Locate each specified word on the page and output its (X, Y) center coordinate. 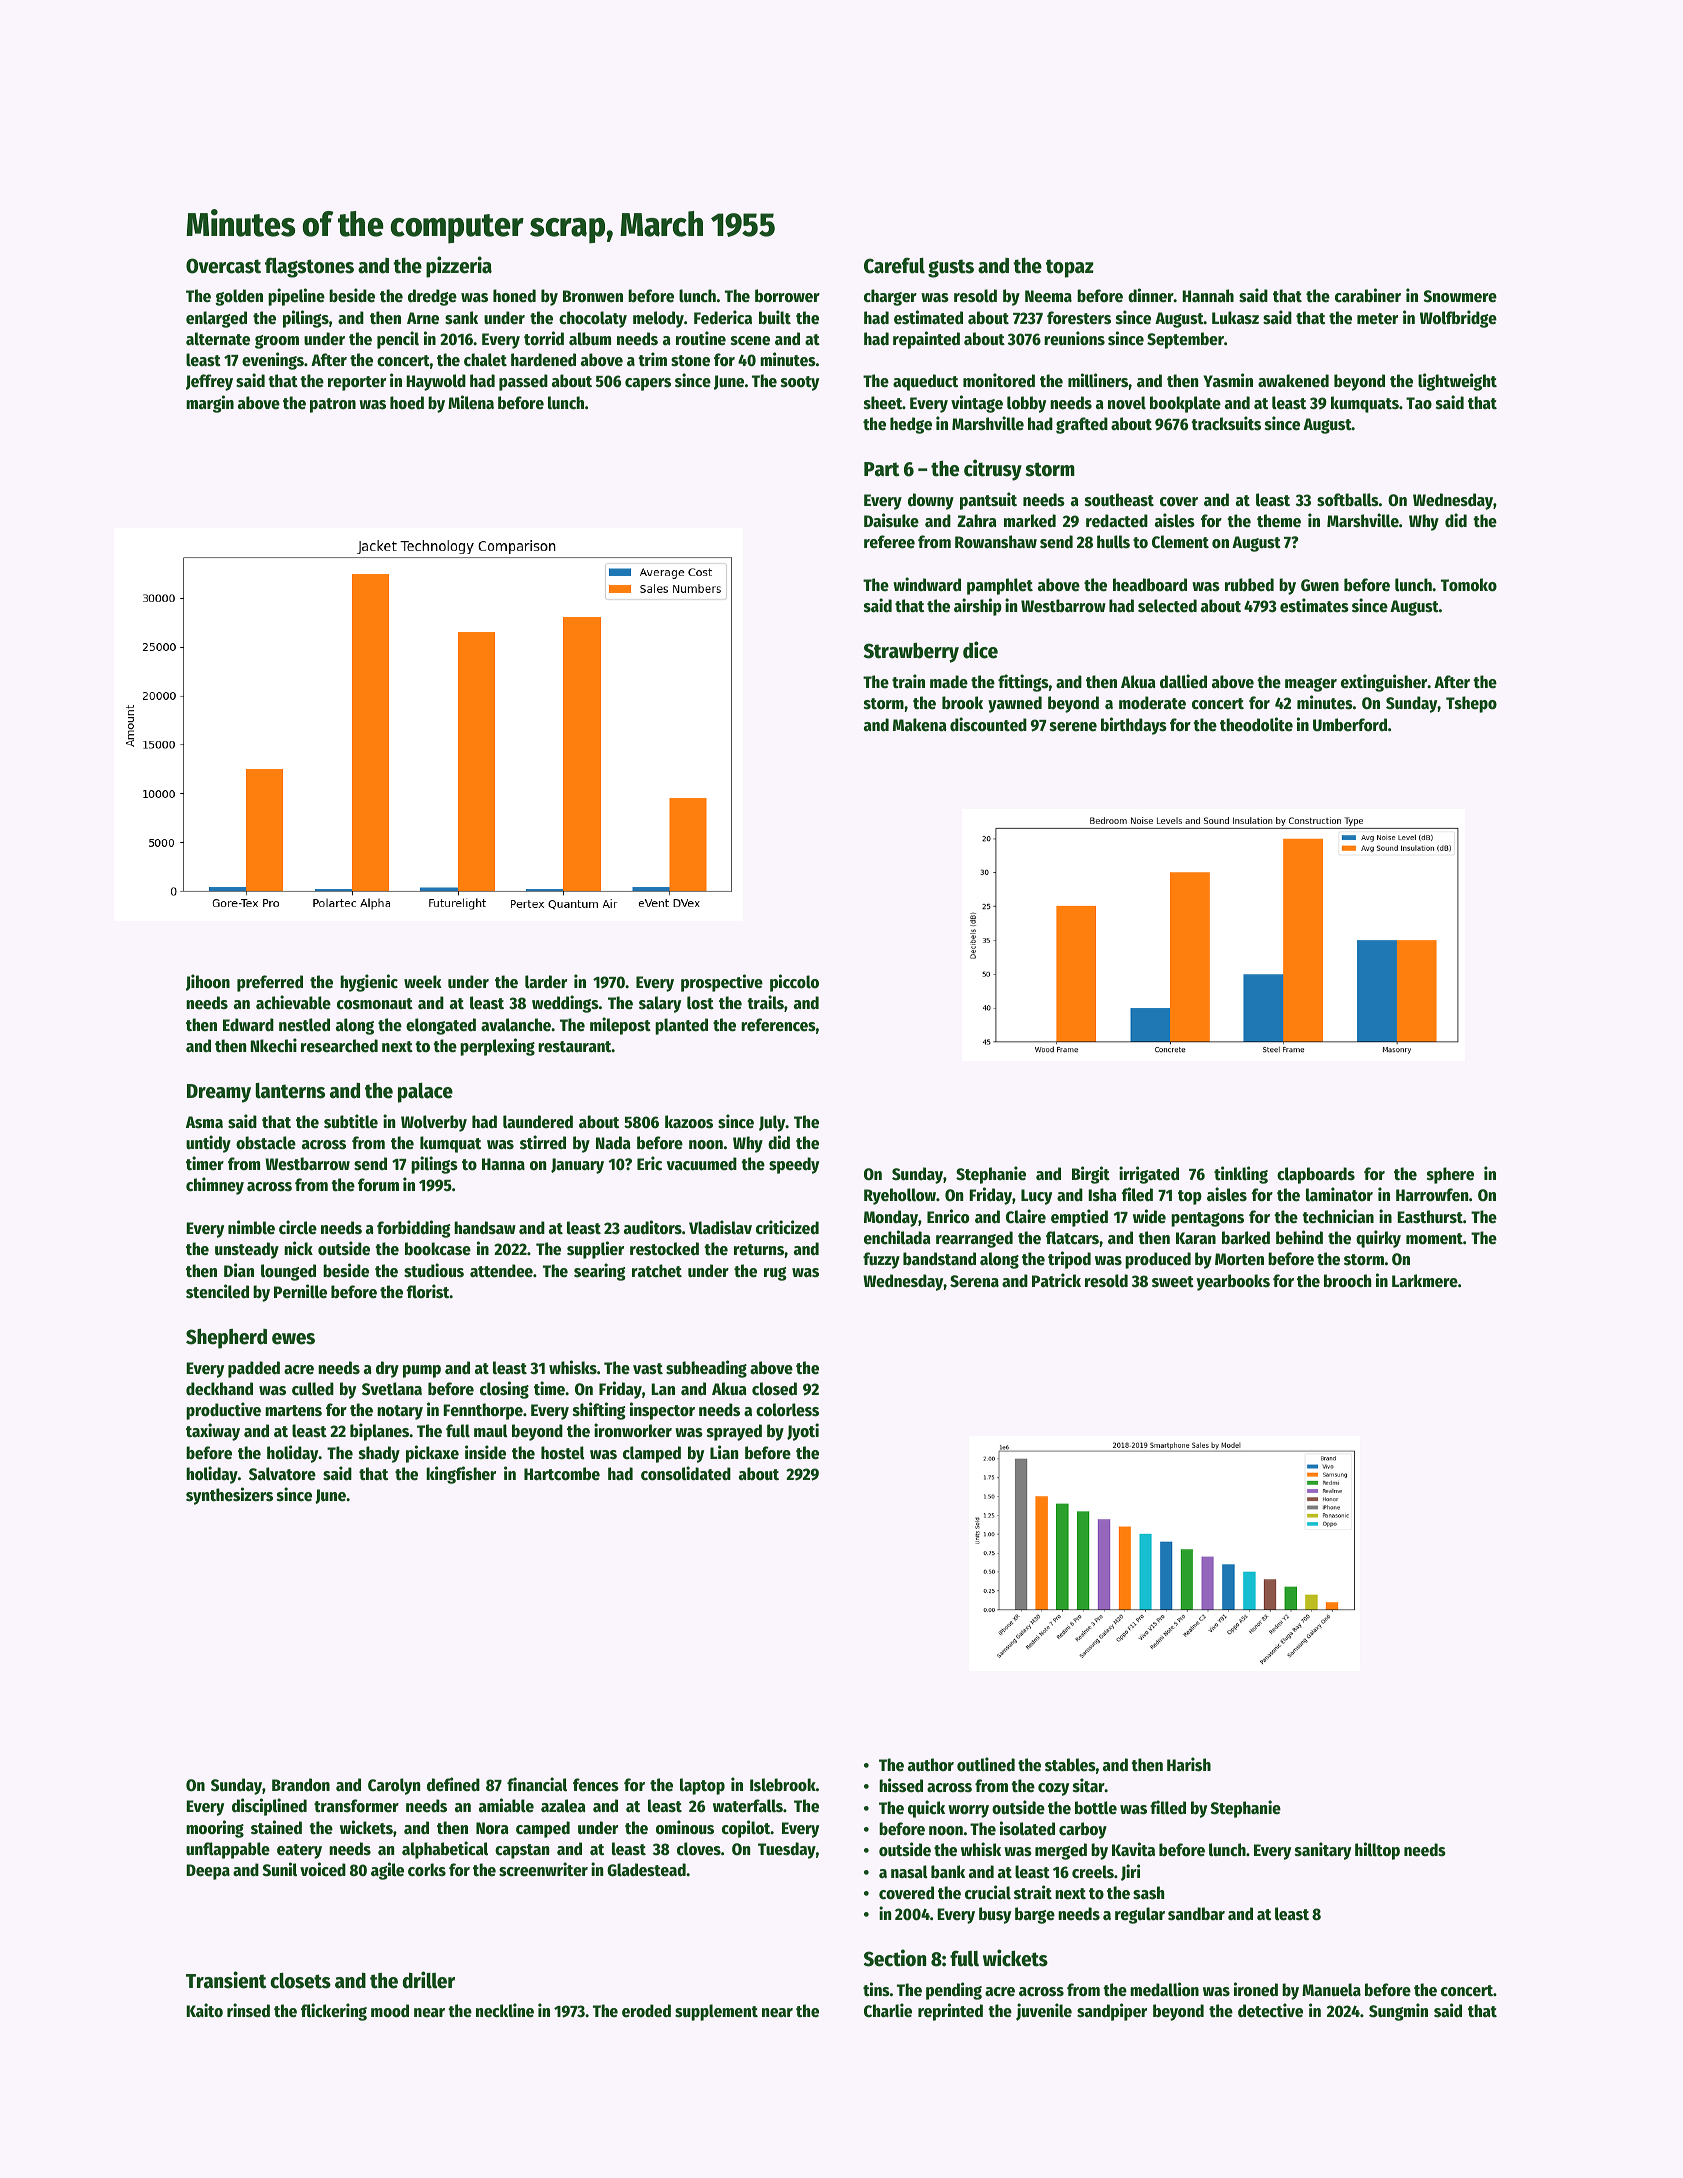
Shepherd (226, 1338)
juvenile (1044, 2012)
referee (889, 542)
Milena (471, 402)
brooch (1347, 1281)
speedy (794, 1165)
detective (1270, 2010)
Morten (1239, 1259)
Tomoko (1469, 585)
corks (427, 1870)
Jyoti (803, 1432)
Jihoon (208, 982)
